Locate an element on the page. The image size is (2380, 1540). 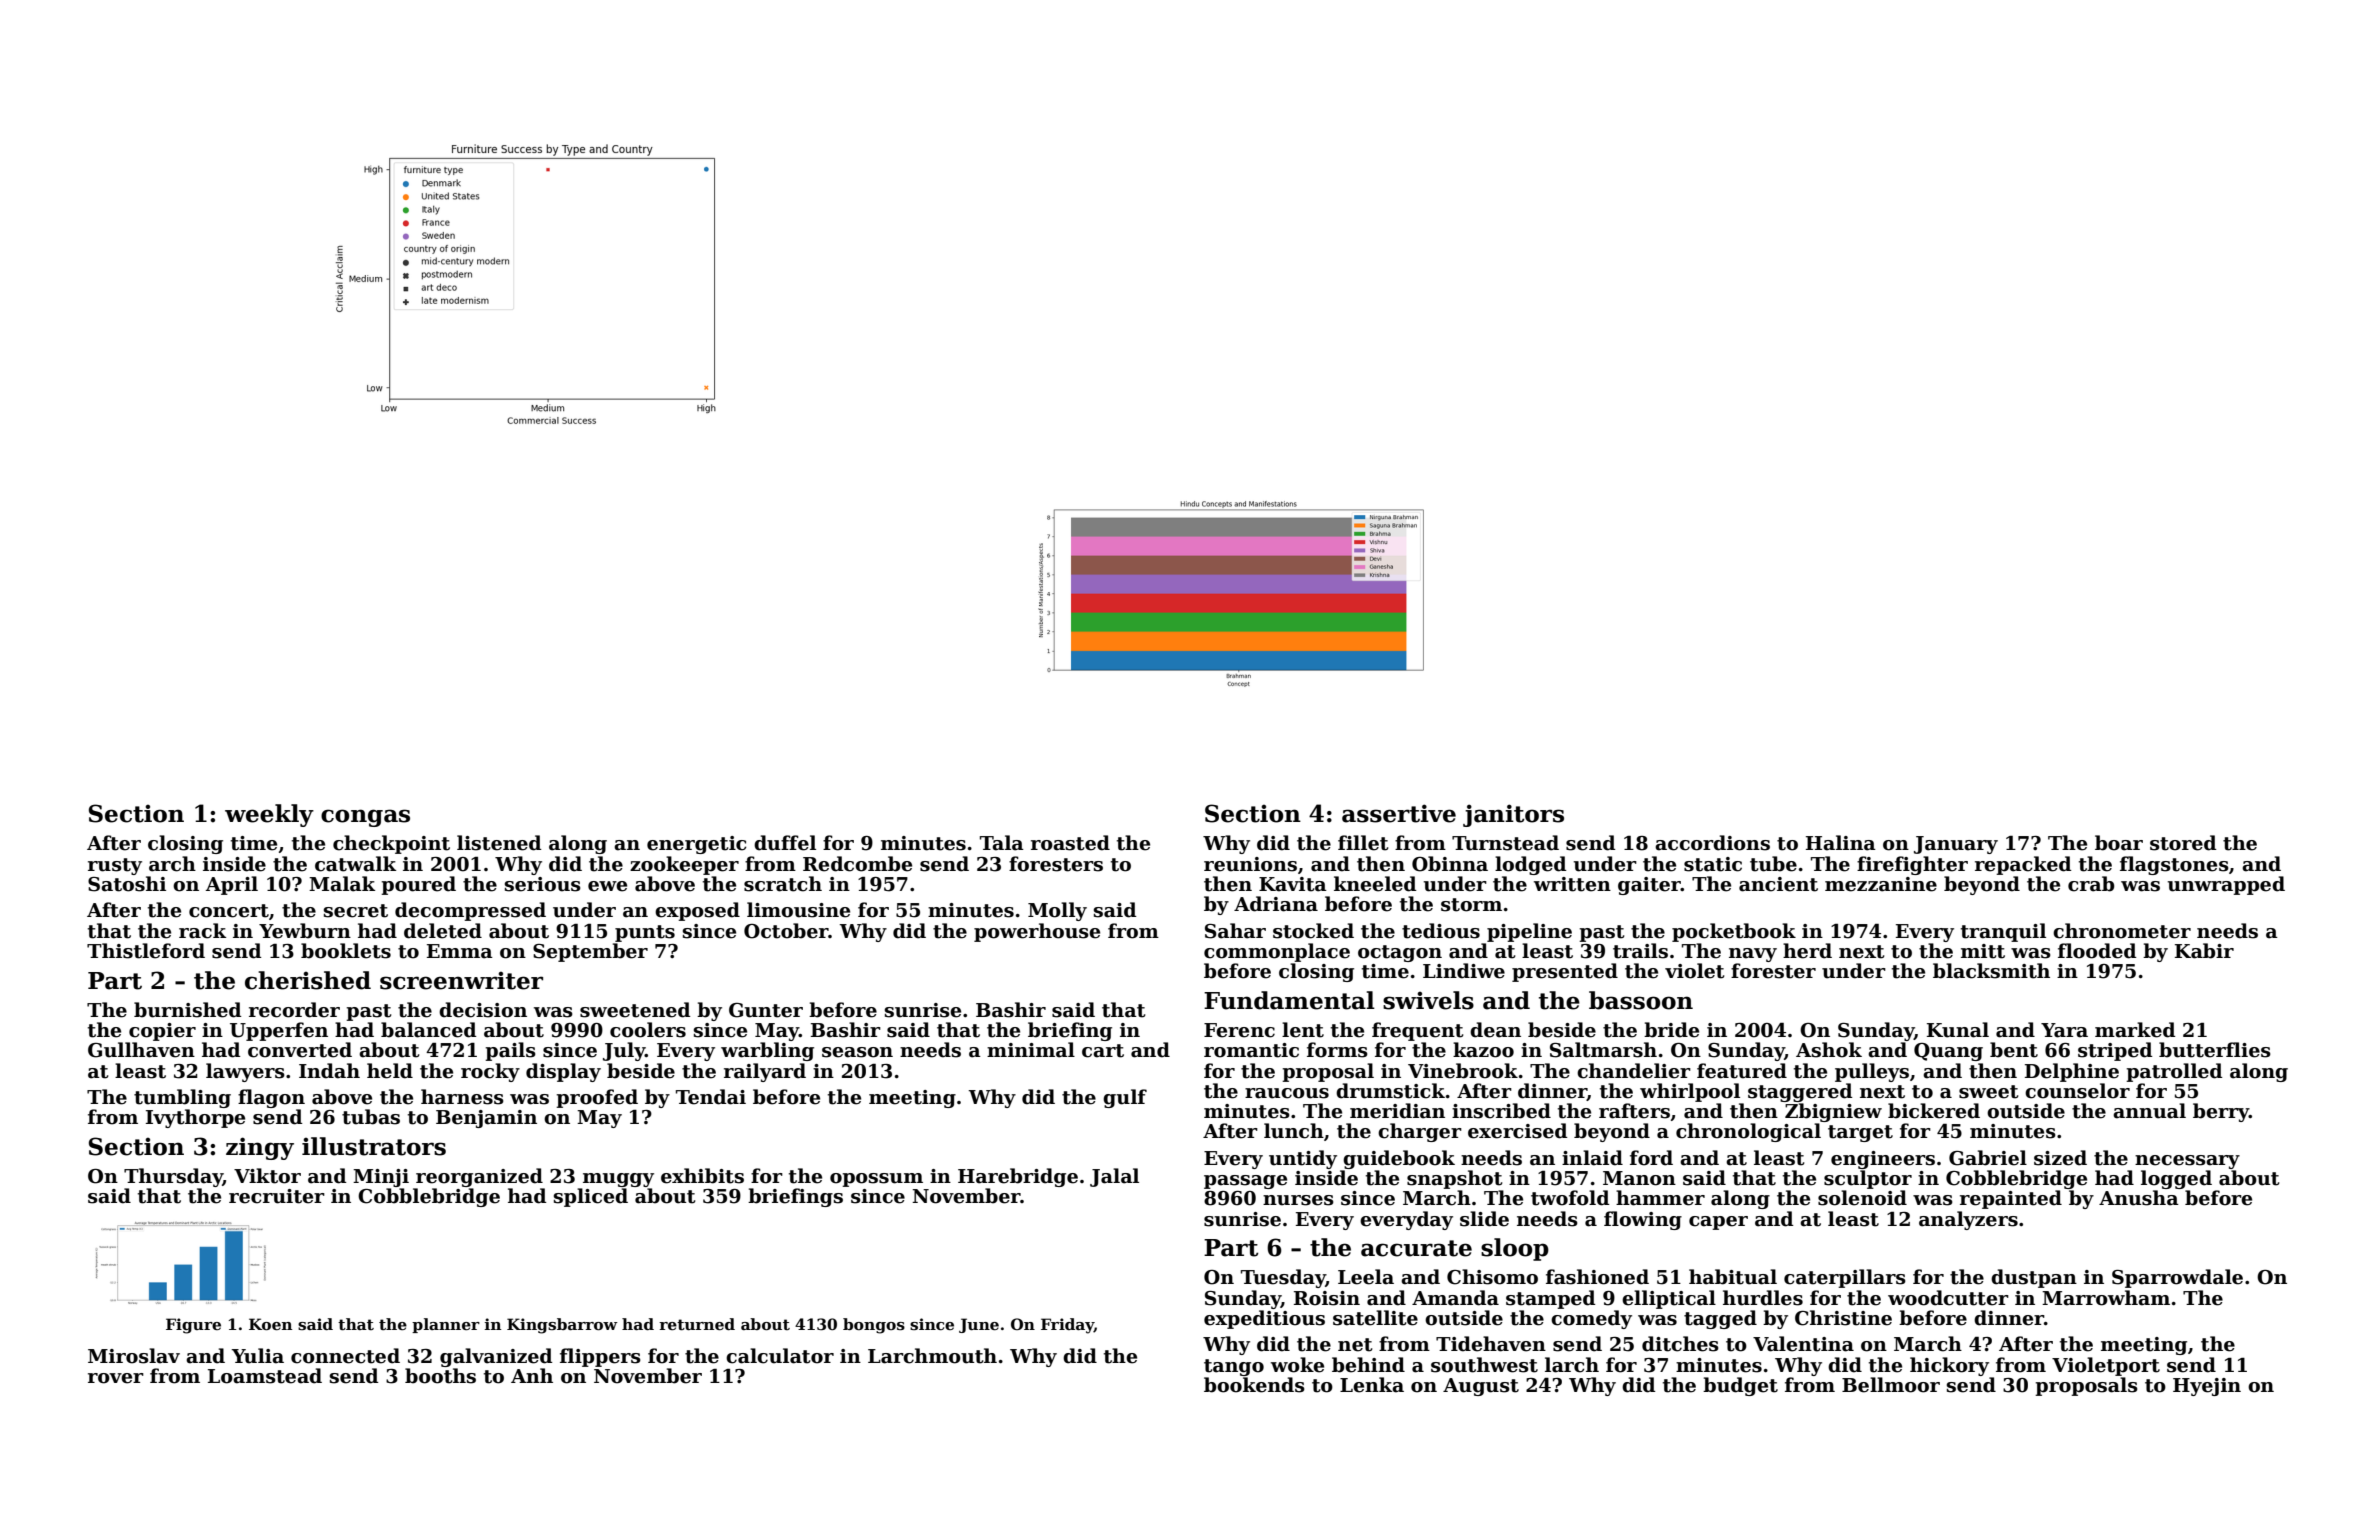
boar is located at coordinates (2119, 843).
